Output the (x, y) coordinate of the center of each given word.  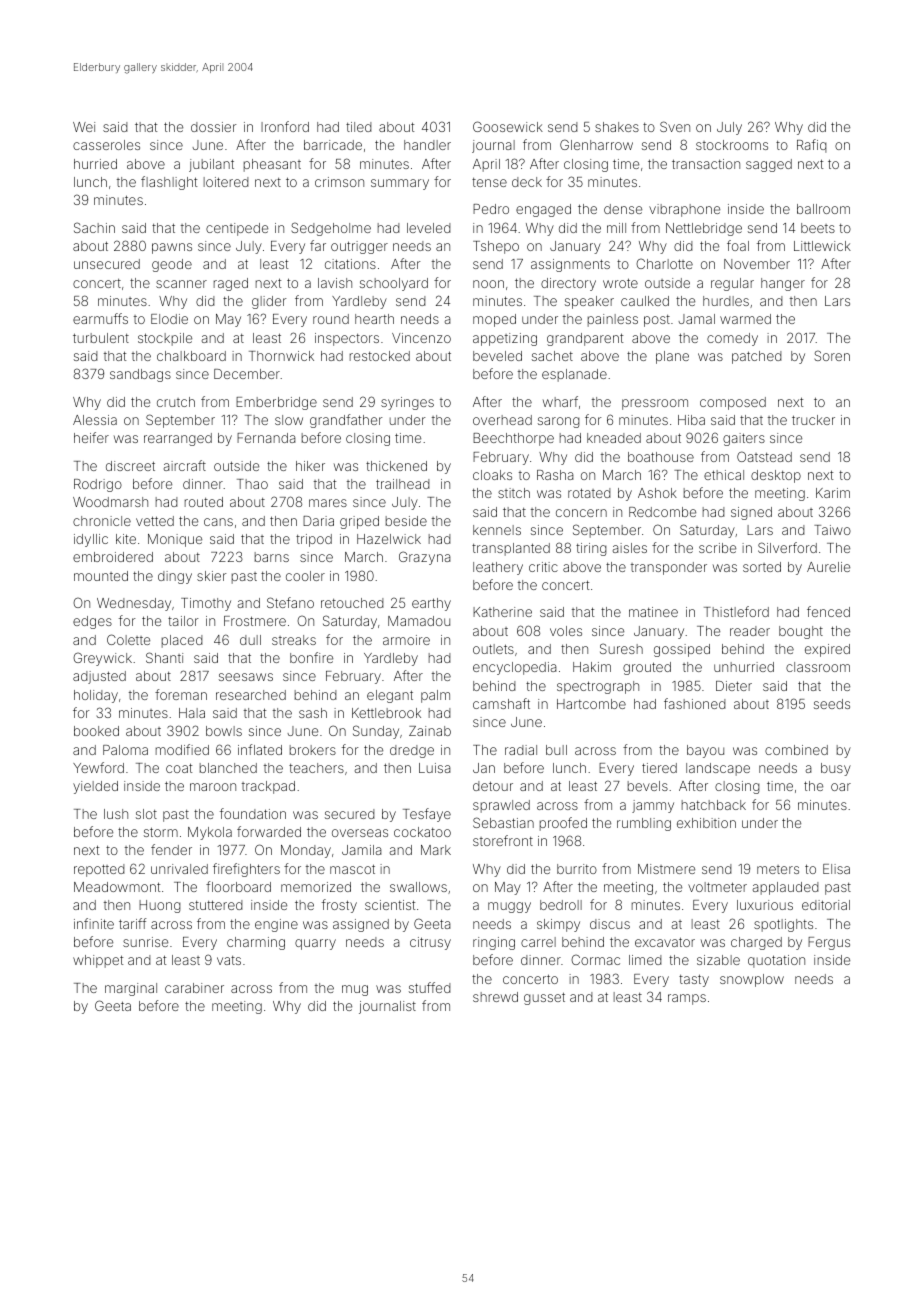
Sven (675, 126)
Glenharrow (596, 144)
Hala (192, 713)
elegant (390, 696)
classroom (818, 667)
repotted (99, 870)
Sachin (94, 227)
